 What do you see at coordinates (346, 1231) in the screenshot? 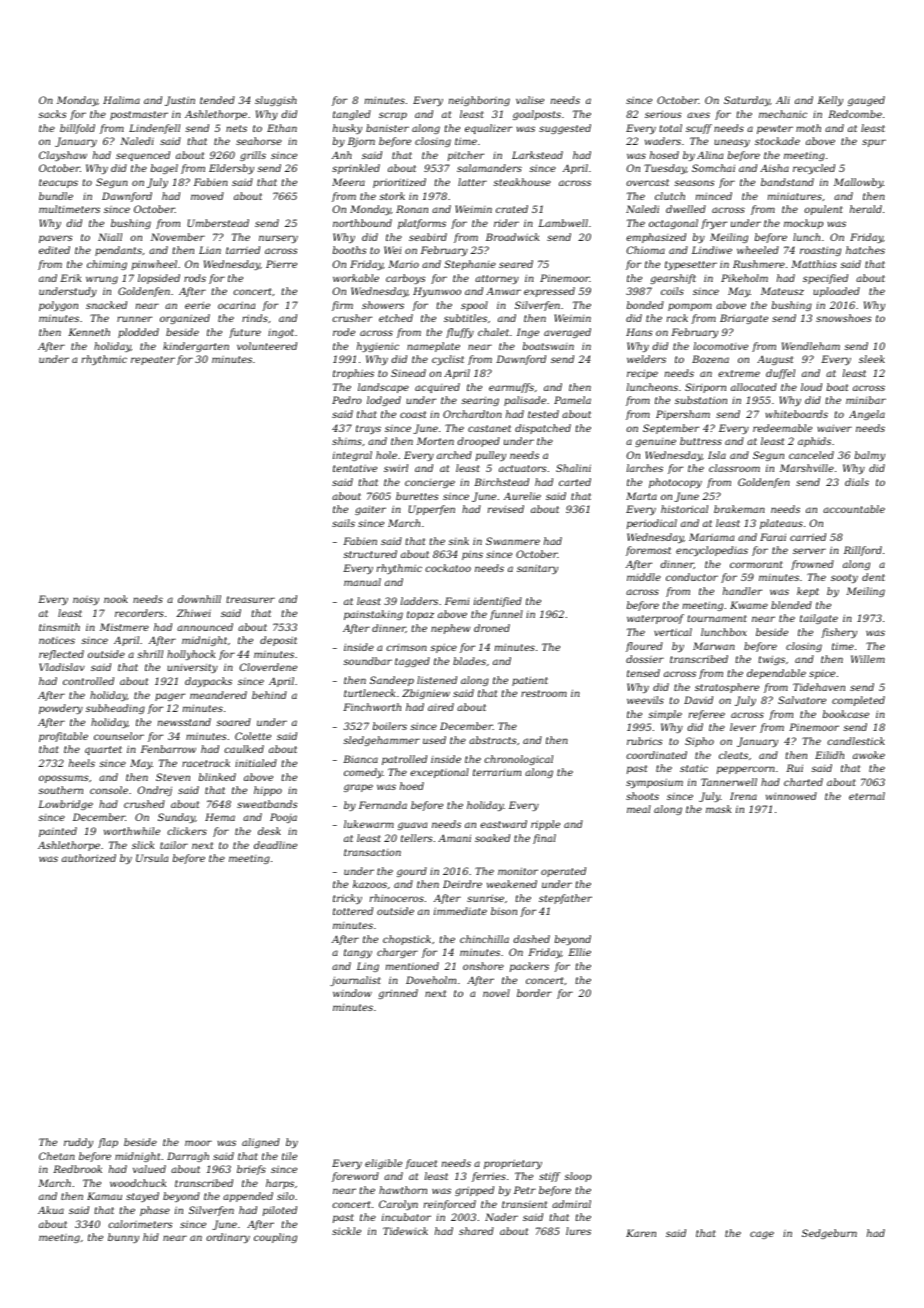
I see `sickle` at bounding box center [346, 1231].
